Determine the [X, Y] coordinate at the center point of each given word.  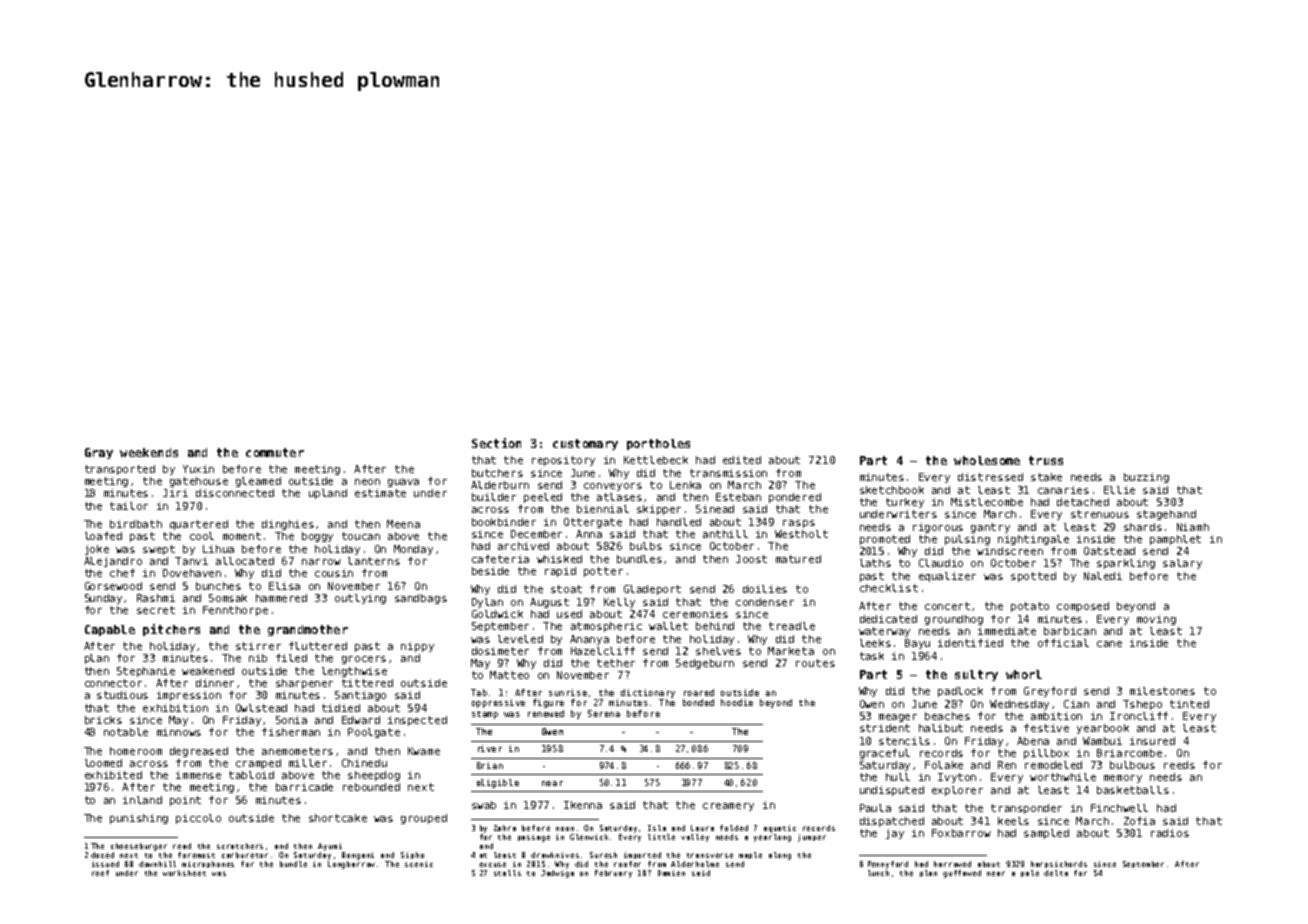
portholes [658, 444]
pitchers [171, 630]
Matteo [509, 675]
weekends [149, 452]
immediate [1007, 631]
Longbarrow [351, 865]
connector [113, 683]
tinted [1189, 704]
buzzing [1146, 478]
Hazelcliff [603, 651]
